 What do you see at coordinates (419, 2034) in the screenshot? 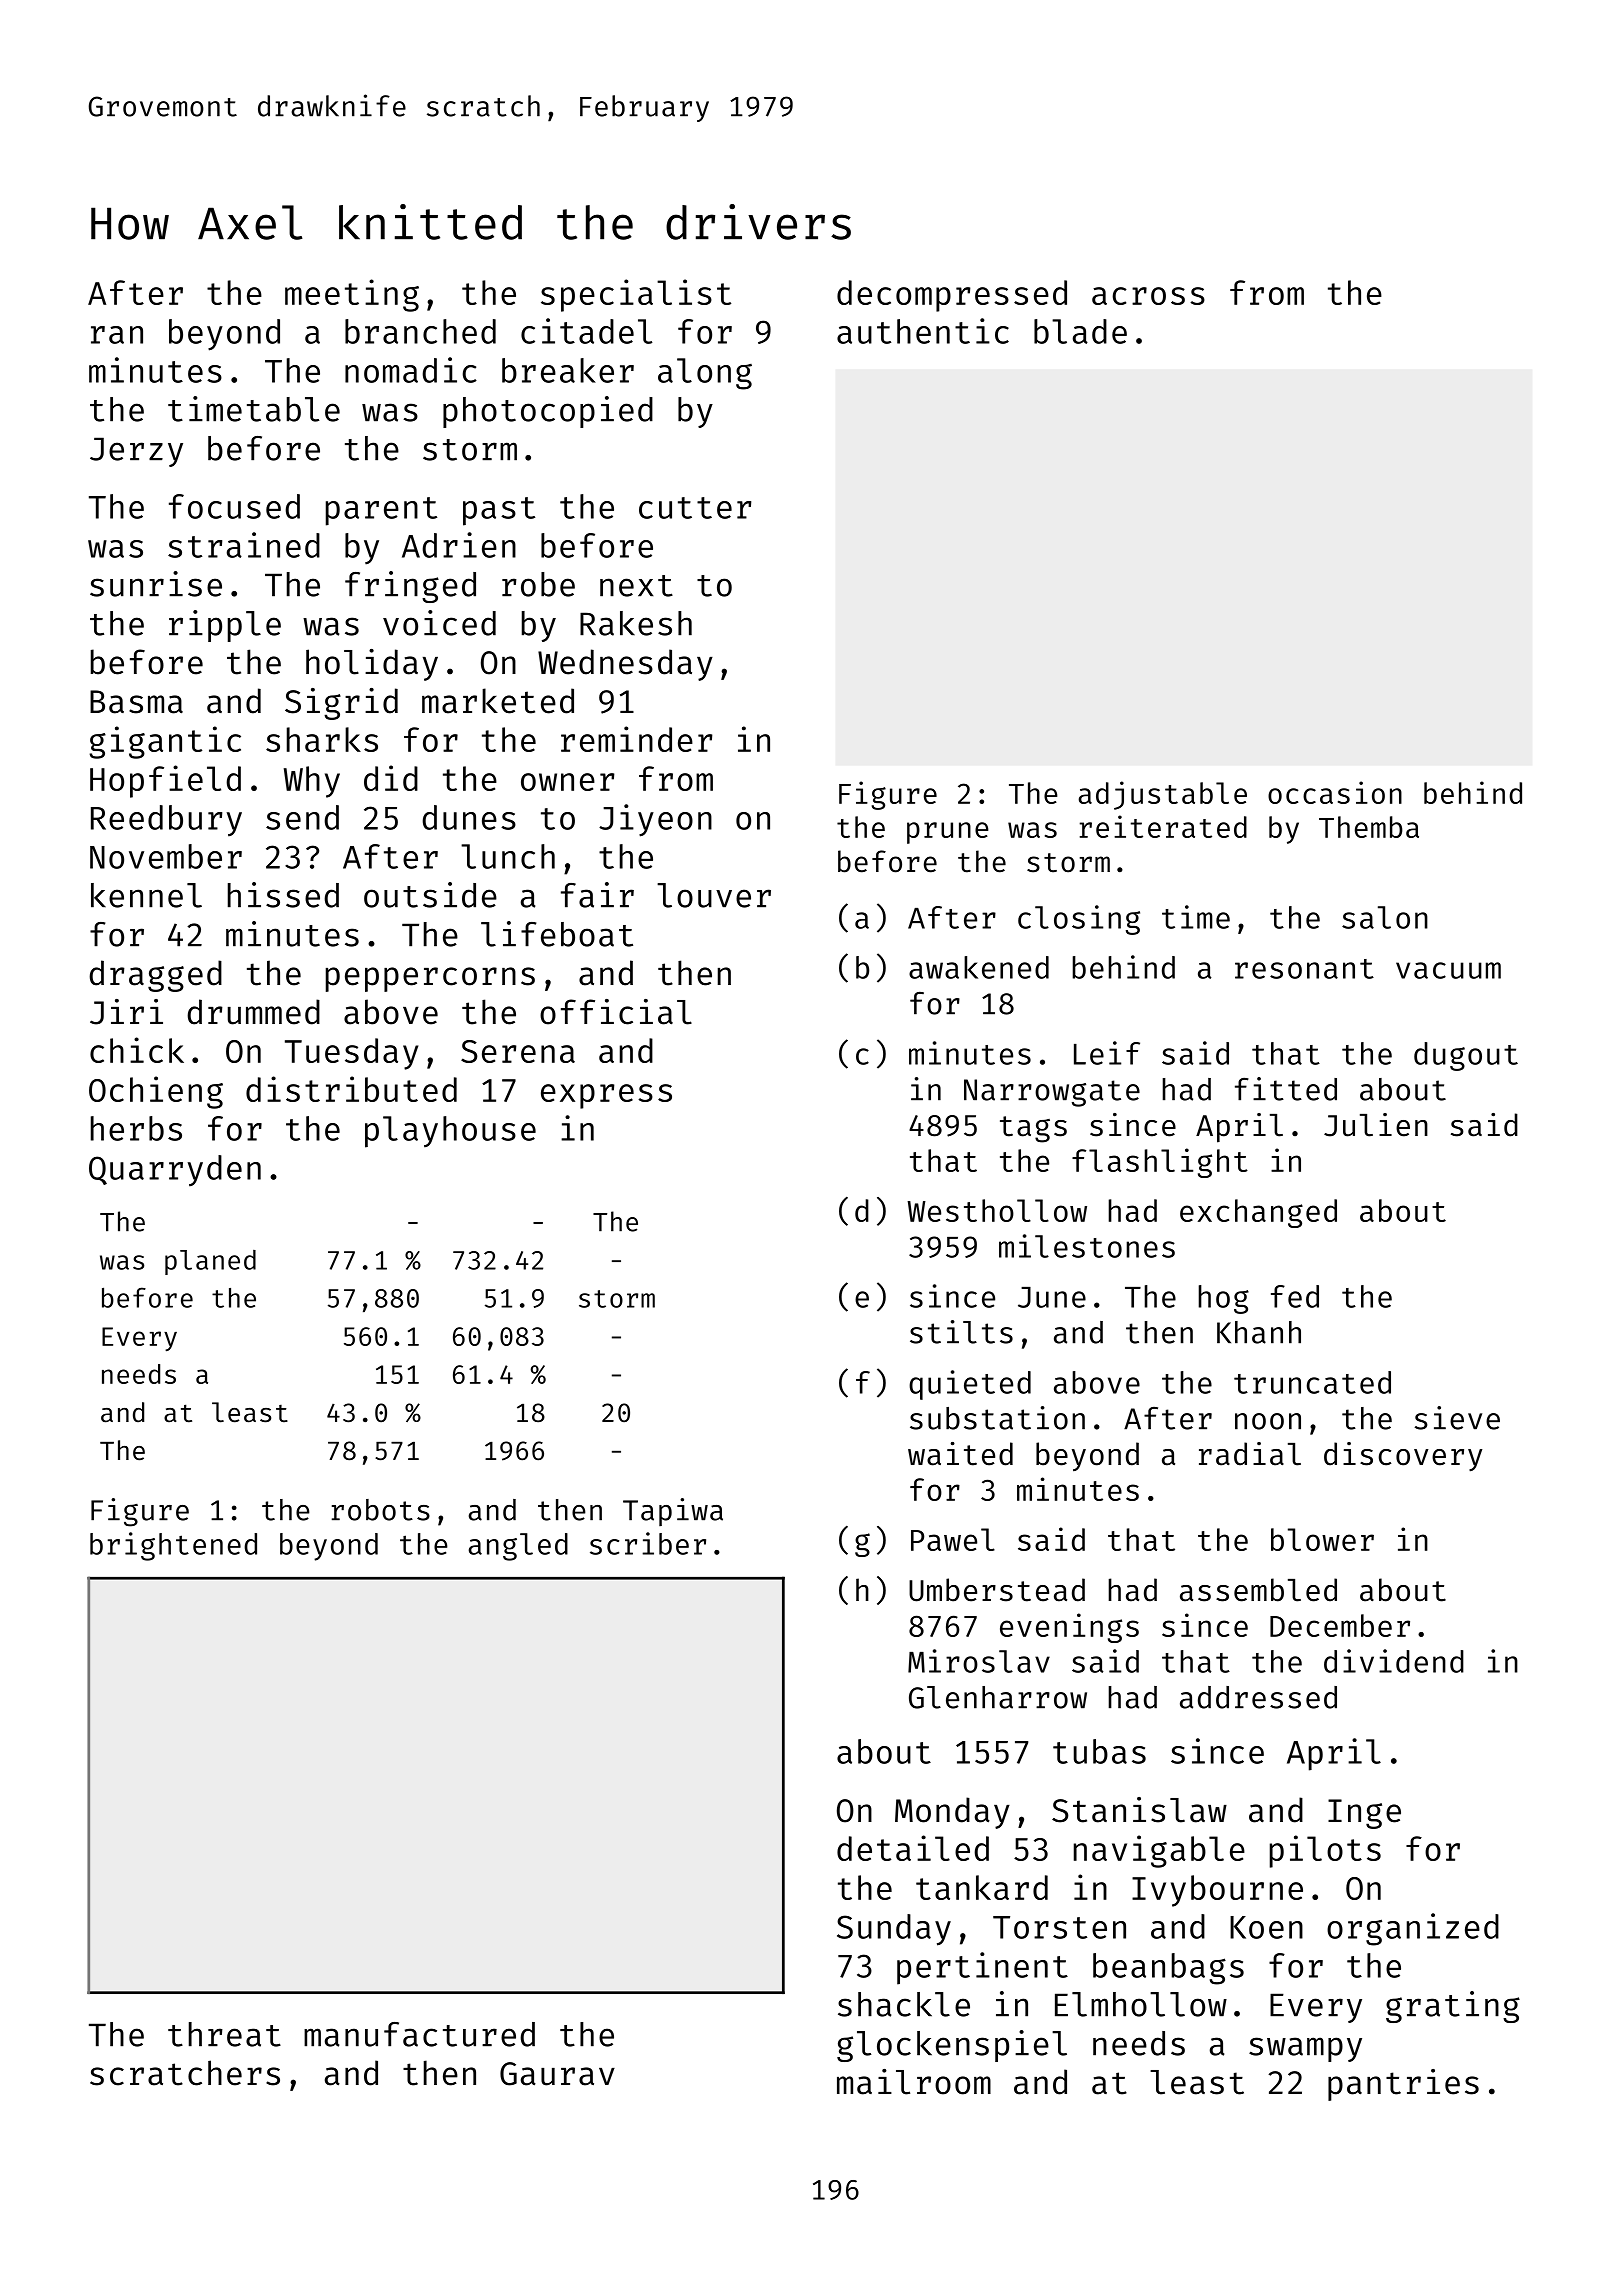
I see `manufactured` at bounding box center [419, 2034].
